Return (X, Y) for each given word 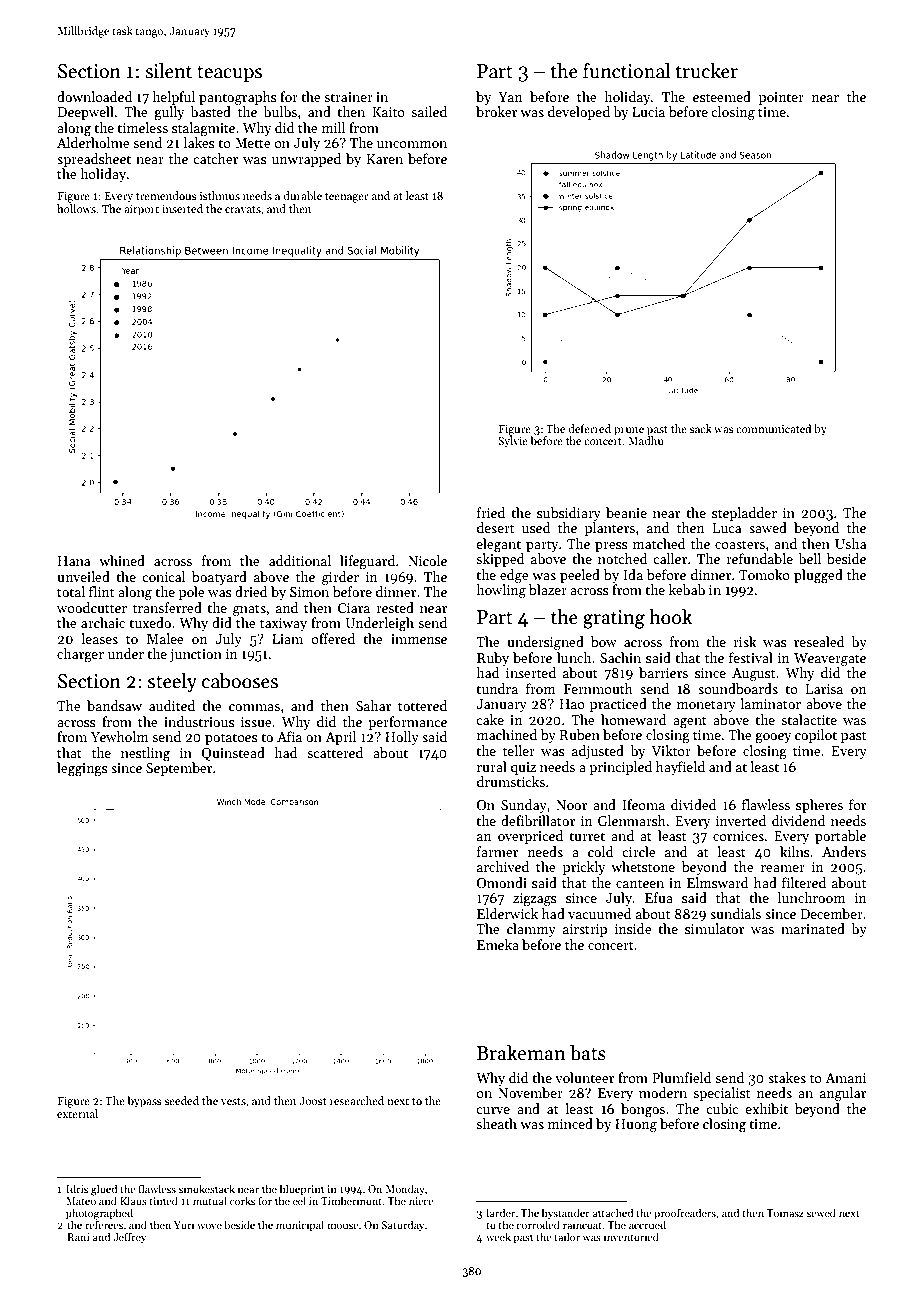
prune (629, 431)
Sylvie (513, 442)
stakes (787, 1077)
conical (163, 576)
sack (701, 428)
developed (579, 113)
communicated (773, 428)
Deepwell (86, 113)
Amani (845, 1078)
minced (570, 1123)
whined (122, 560)
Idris (77, 1188)
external (77, 1113)
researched (357, 1100)
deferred (590, 428)
